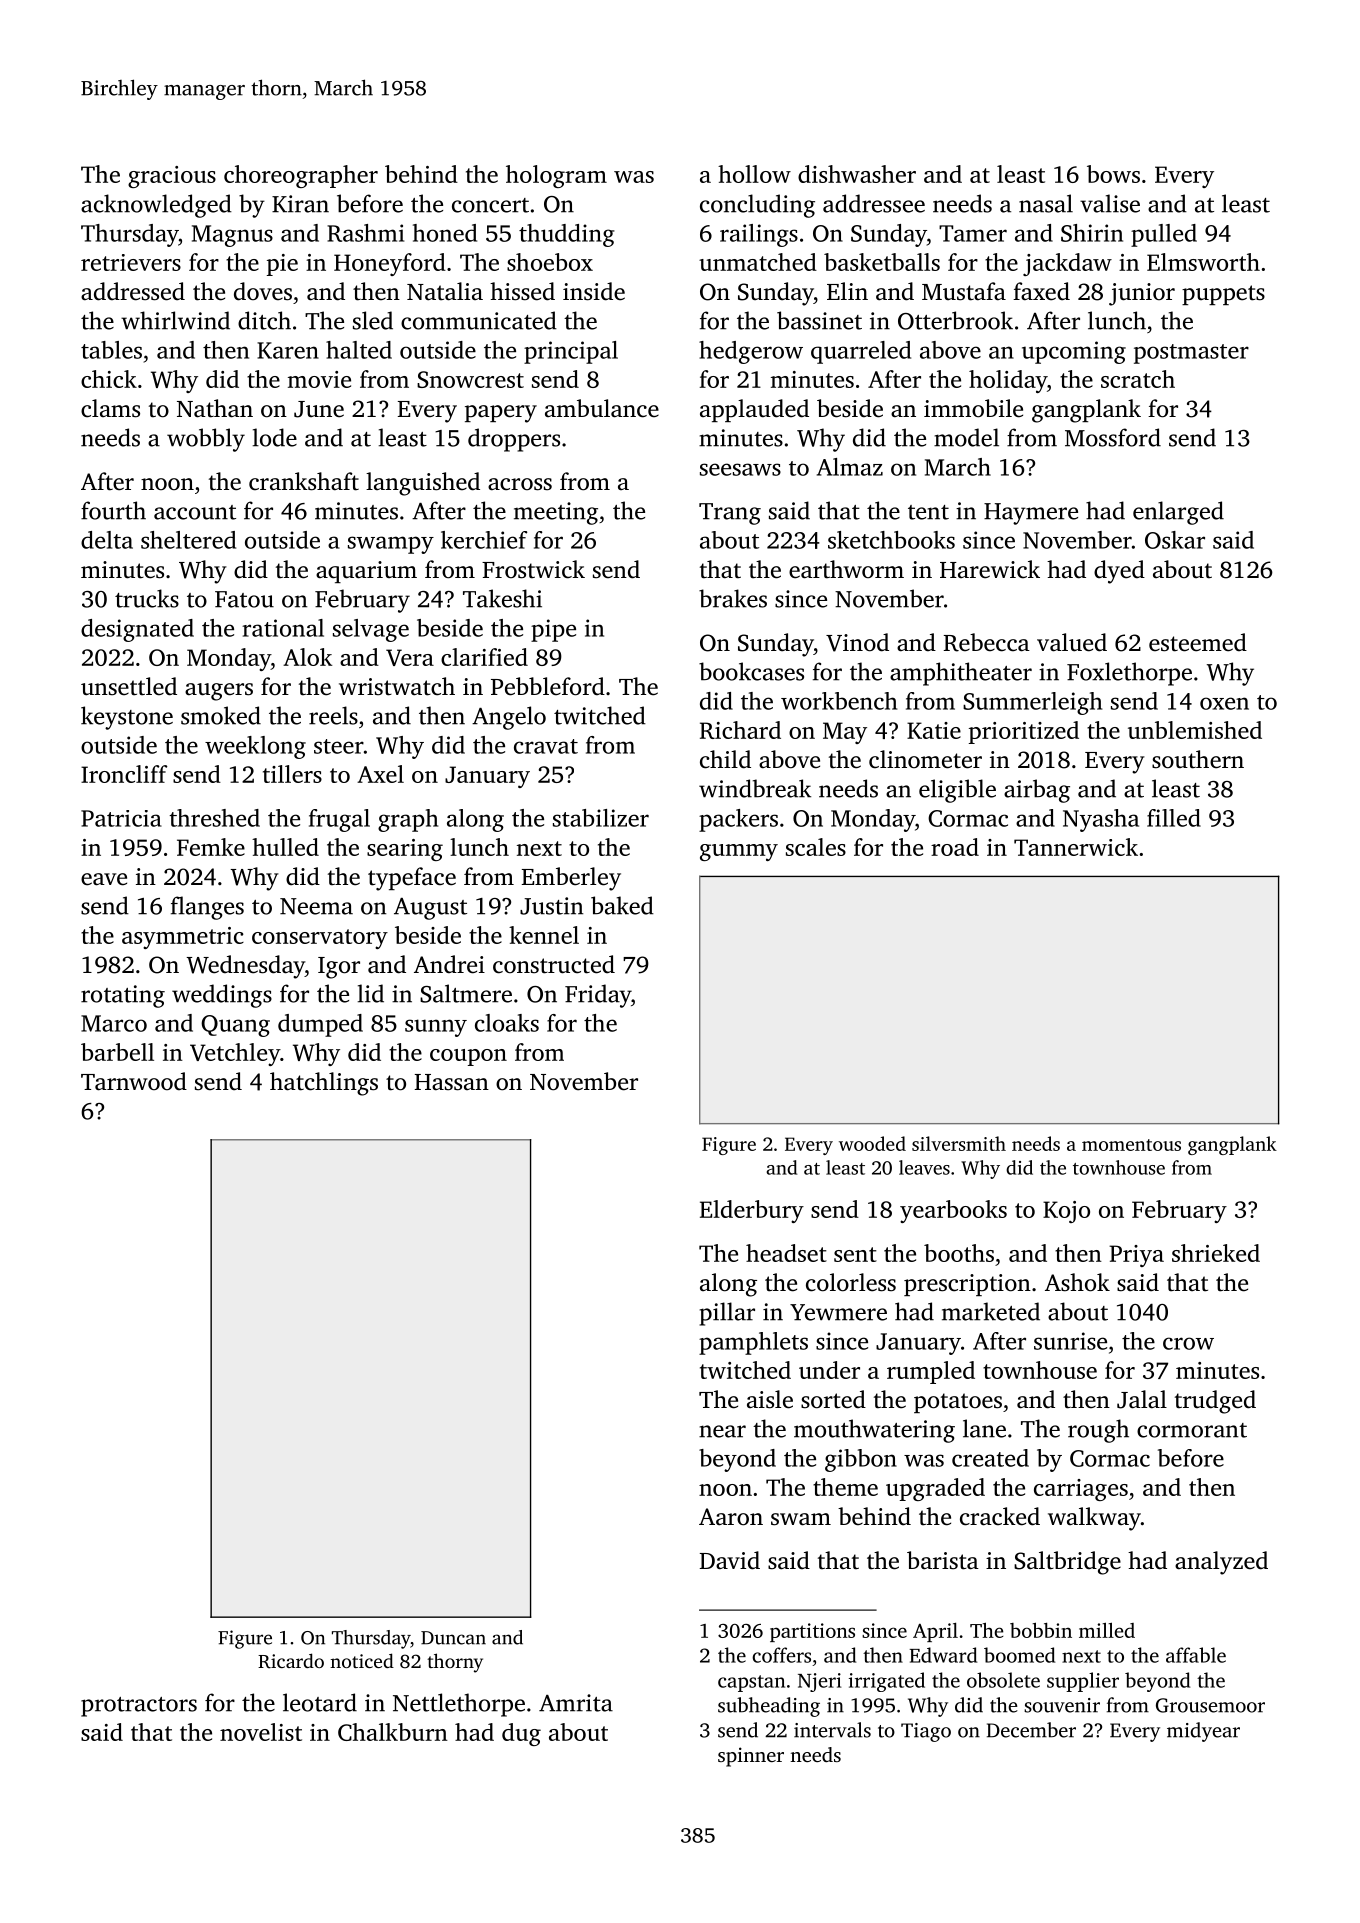  What do you see at coordinates (131, 262) in the image?
I see `retrievers` at bounding box center [131, 262].
